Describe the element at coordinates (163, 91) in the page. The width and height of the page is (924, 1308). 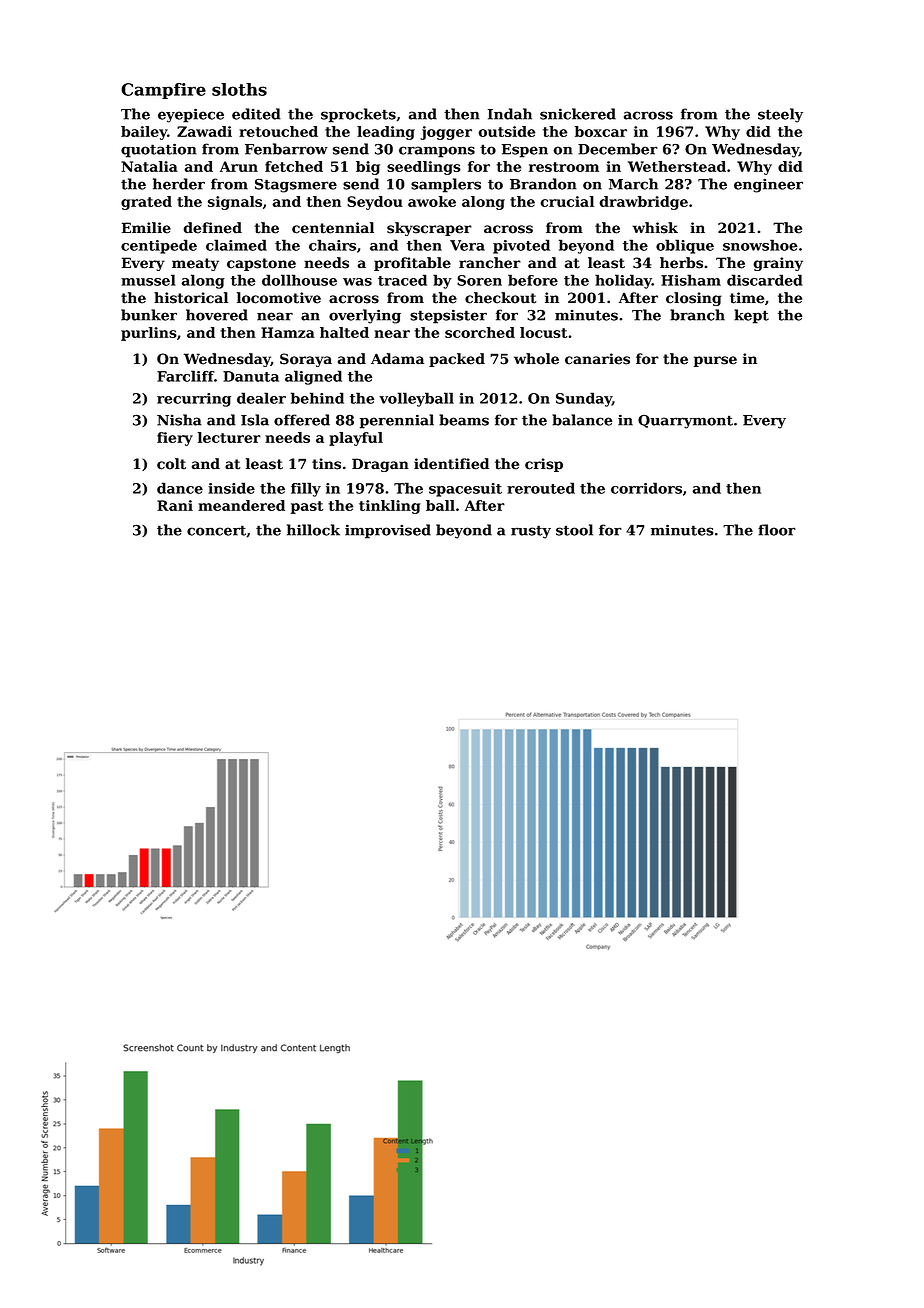
I see `Campfire` at that location.
